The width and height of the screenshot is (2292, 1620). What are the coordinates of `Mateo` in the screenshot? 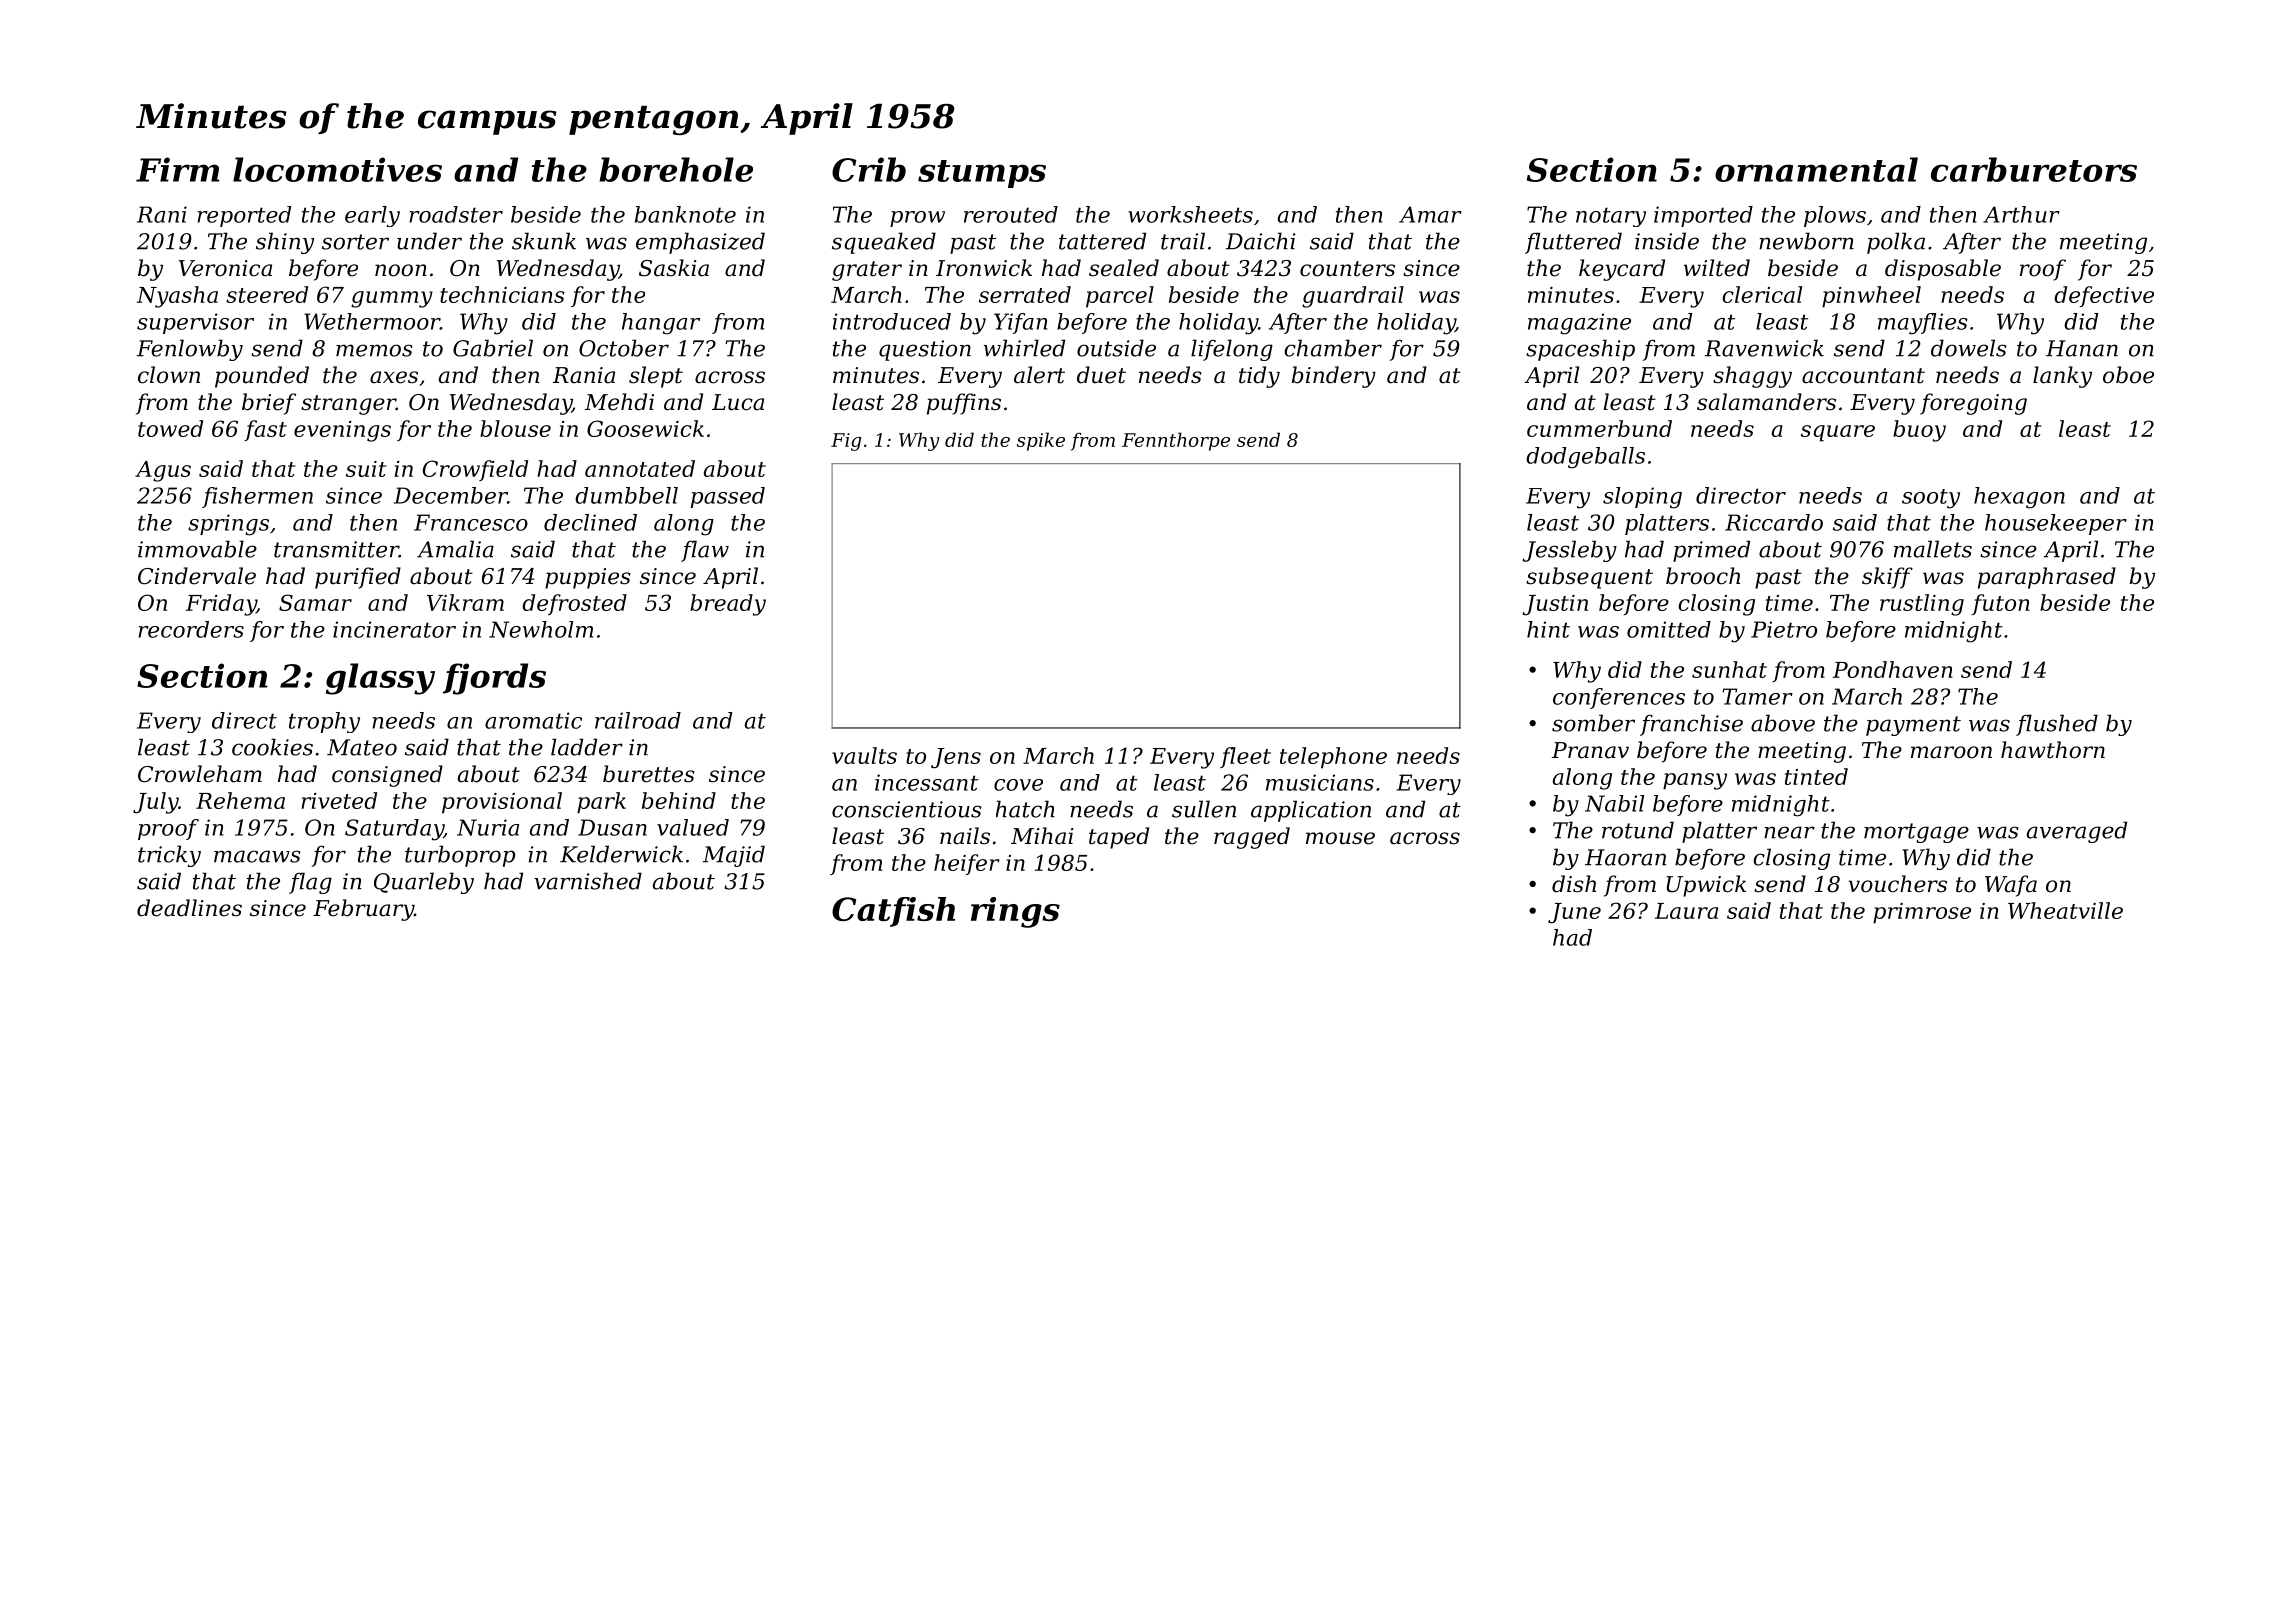 It's located at (362, 747).
